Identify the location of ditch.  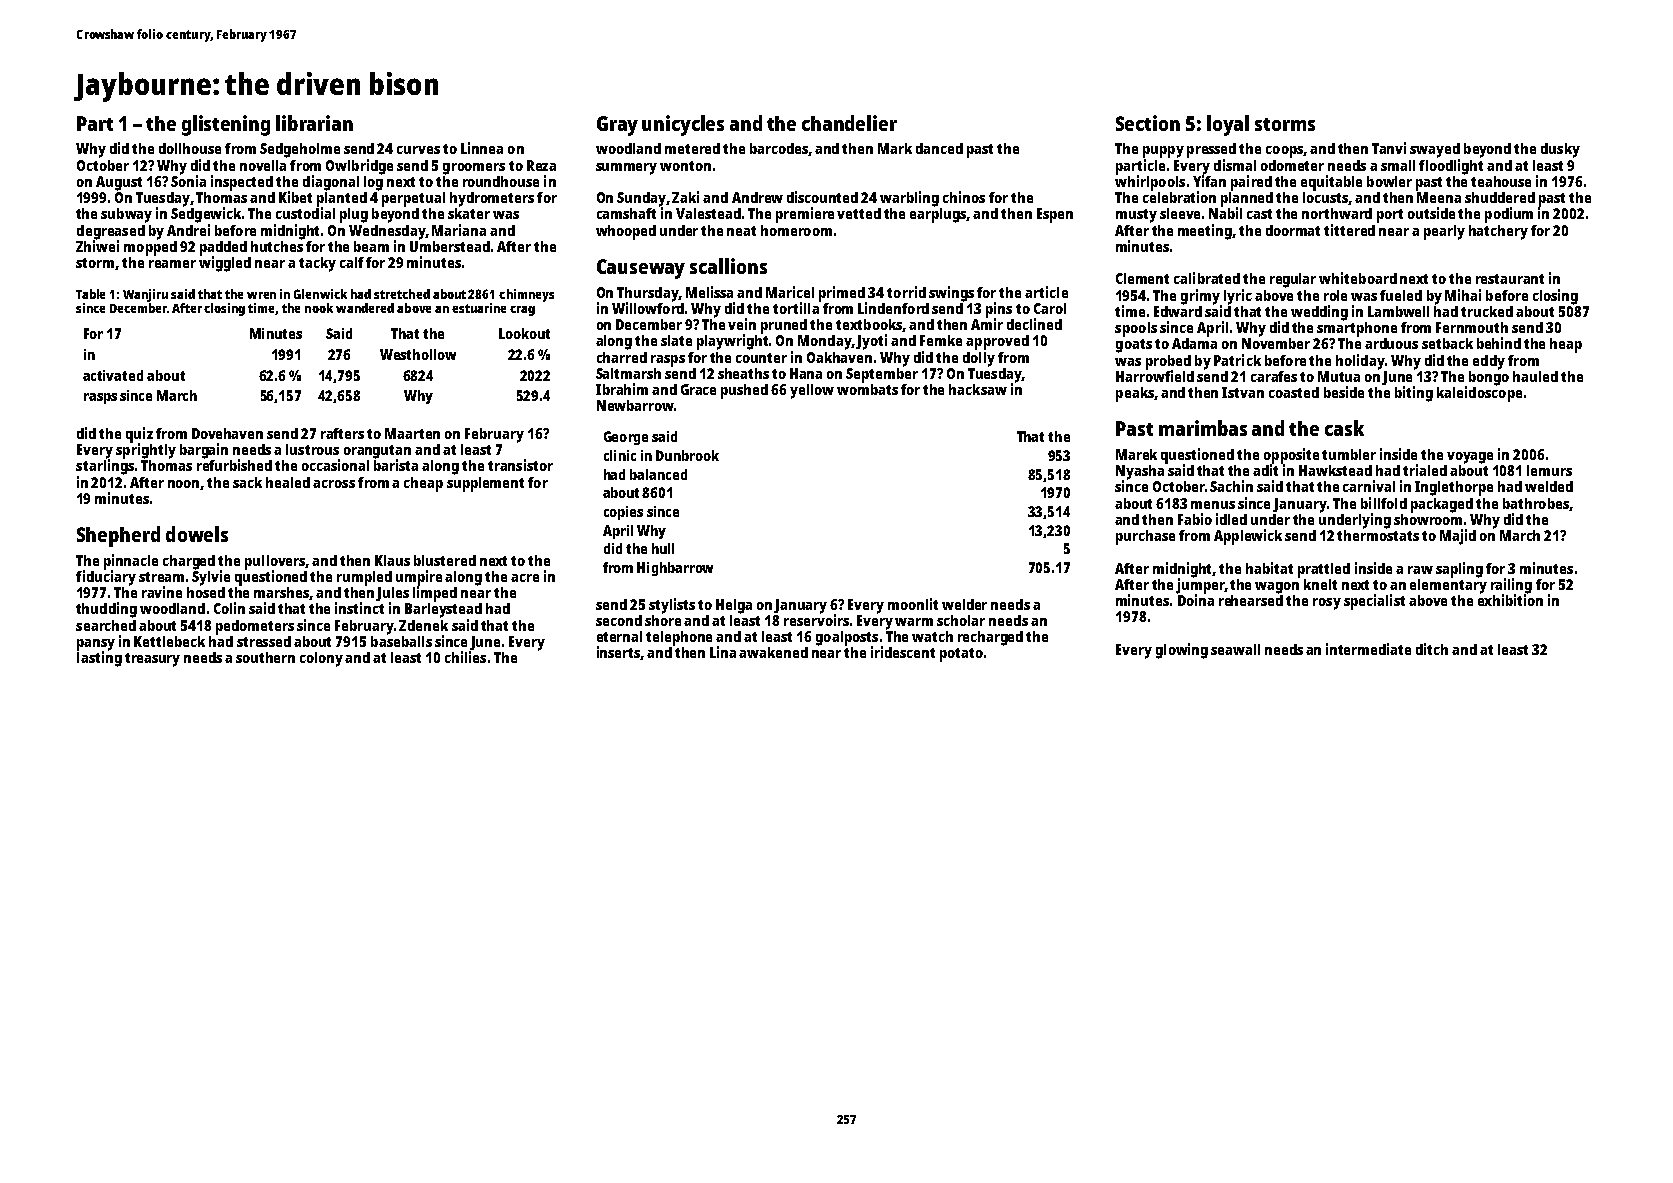
(1432, 649).
